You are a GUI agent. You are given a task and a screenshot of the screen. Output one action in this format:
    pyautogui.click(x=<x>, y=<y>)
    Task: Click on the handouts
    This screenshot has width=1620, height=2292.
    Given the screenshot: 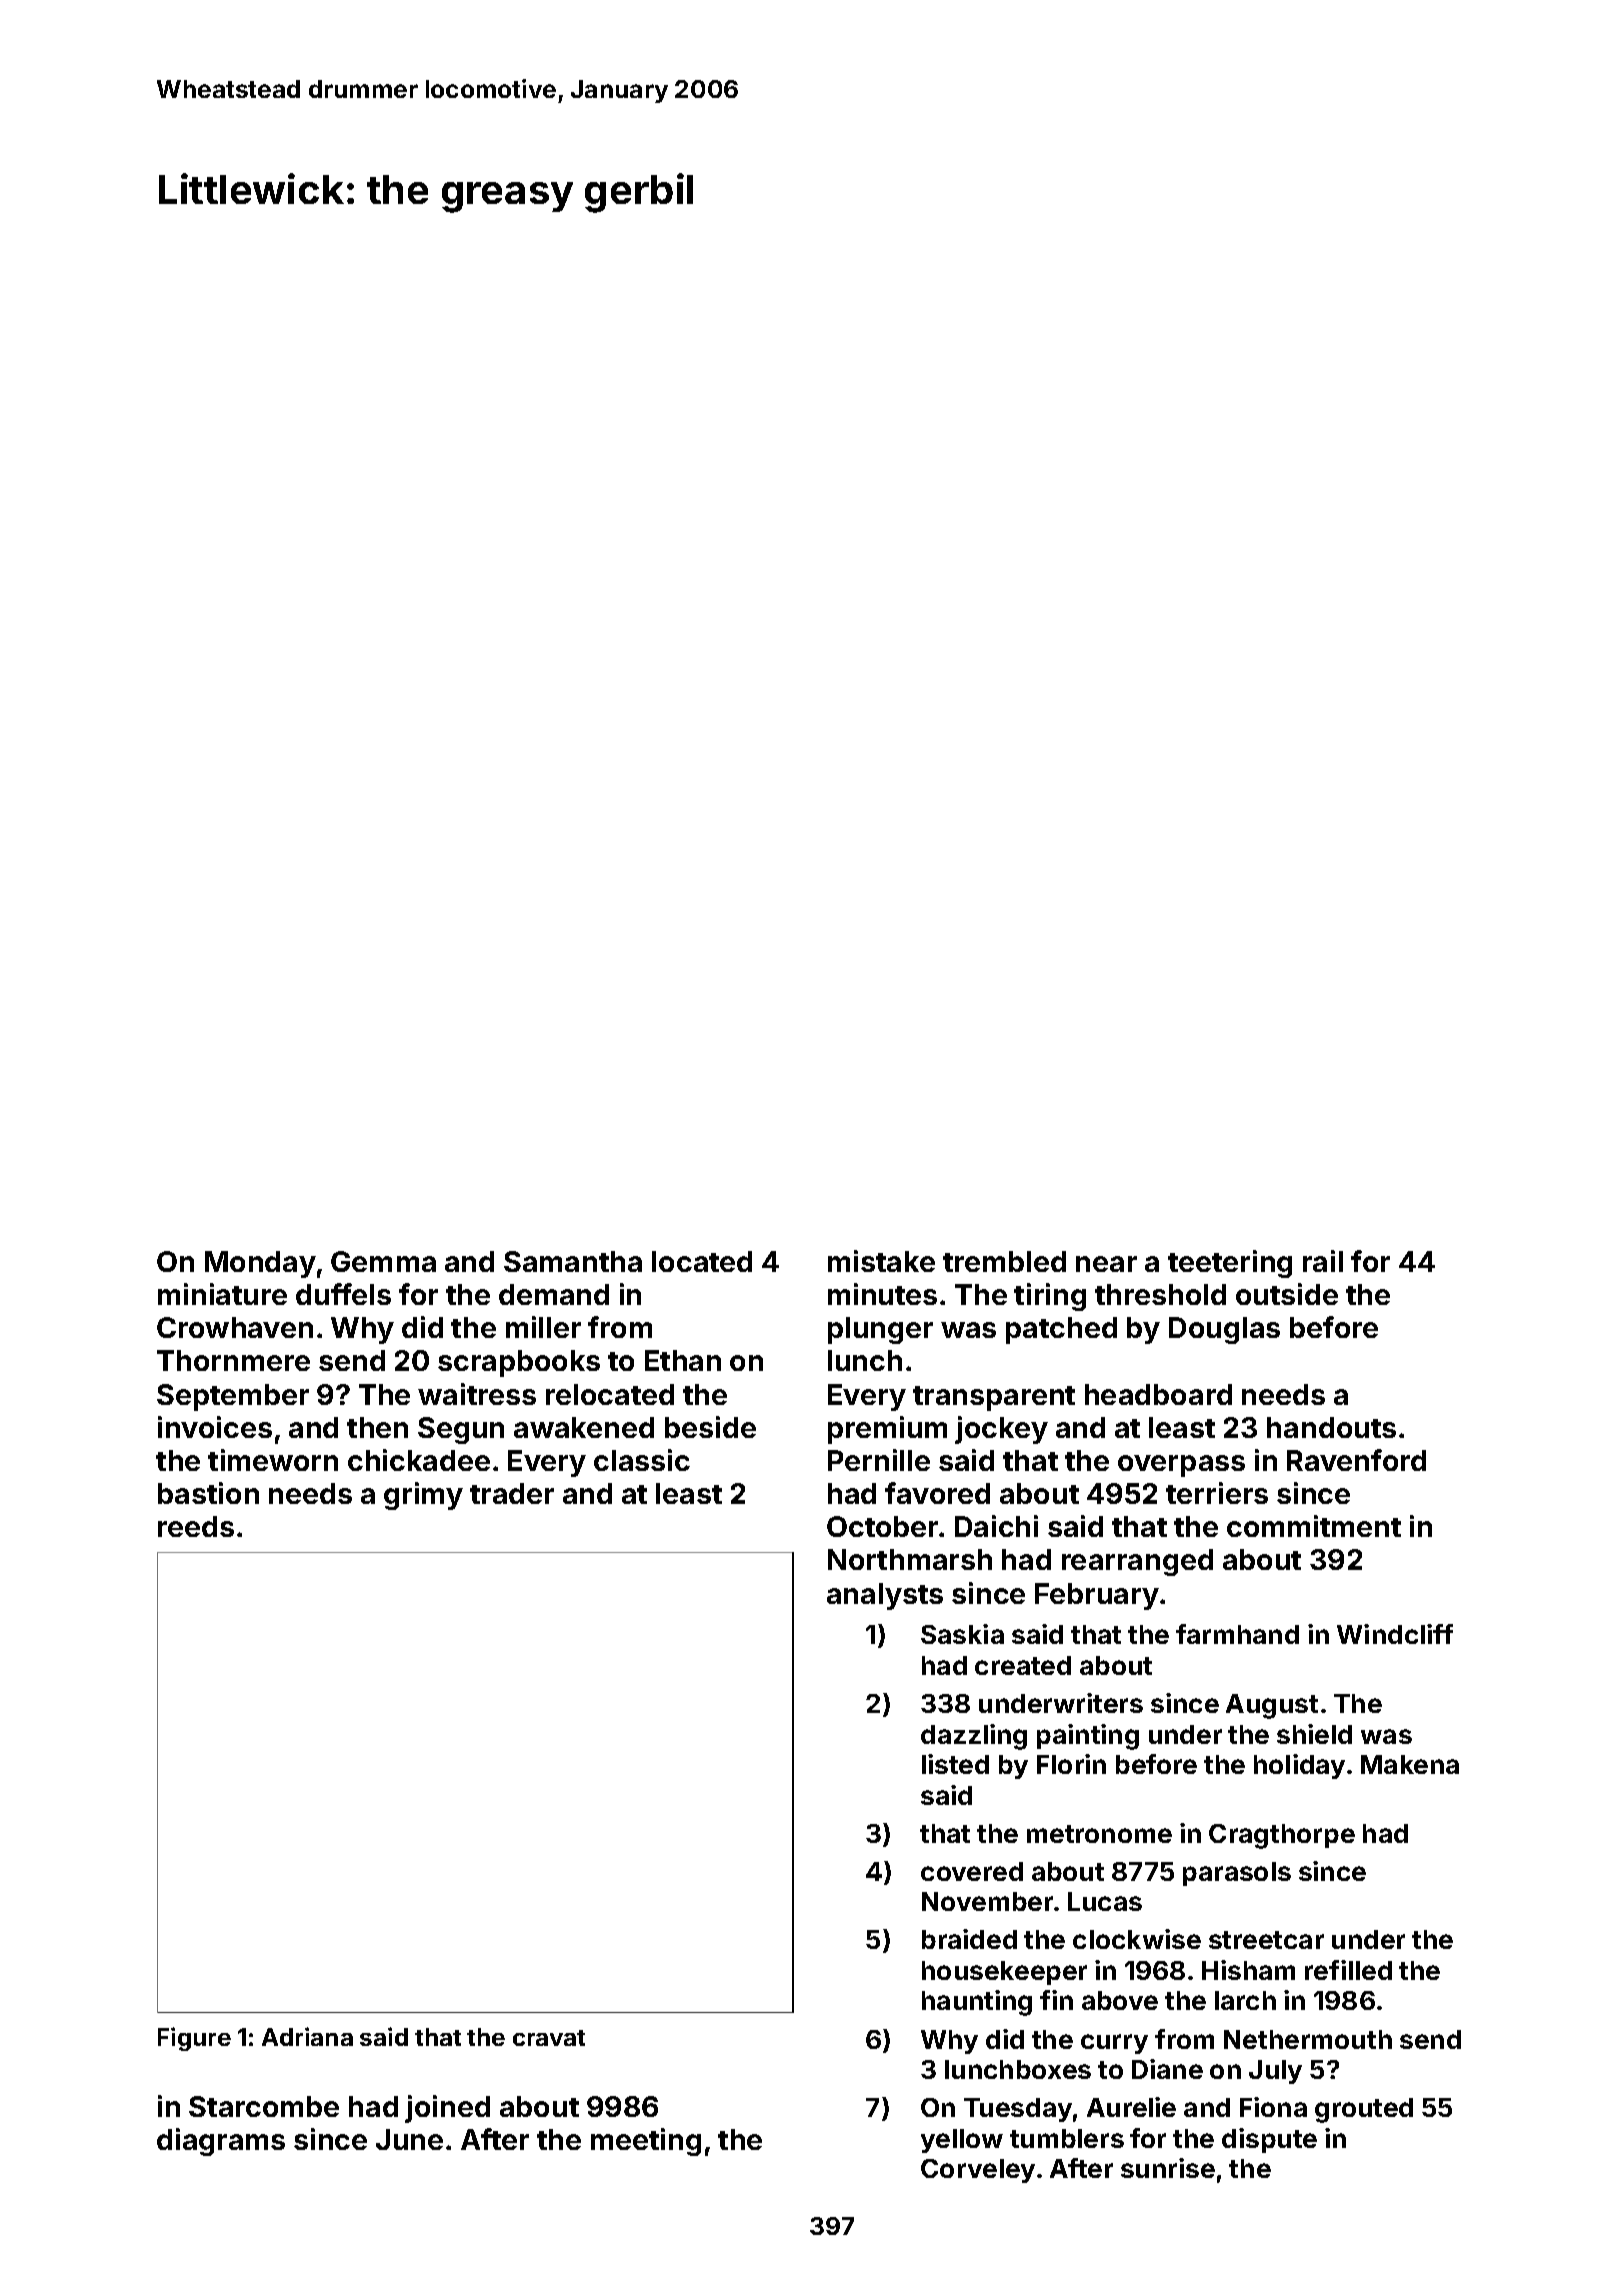 What is the action you would take?
    pyautogui.click(x=1331, y=1427)
